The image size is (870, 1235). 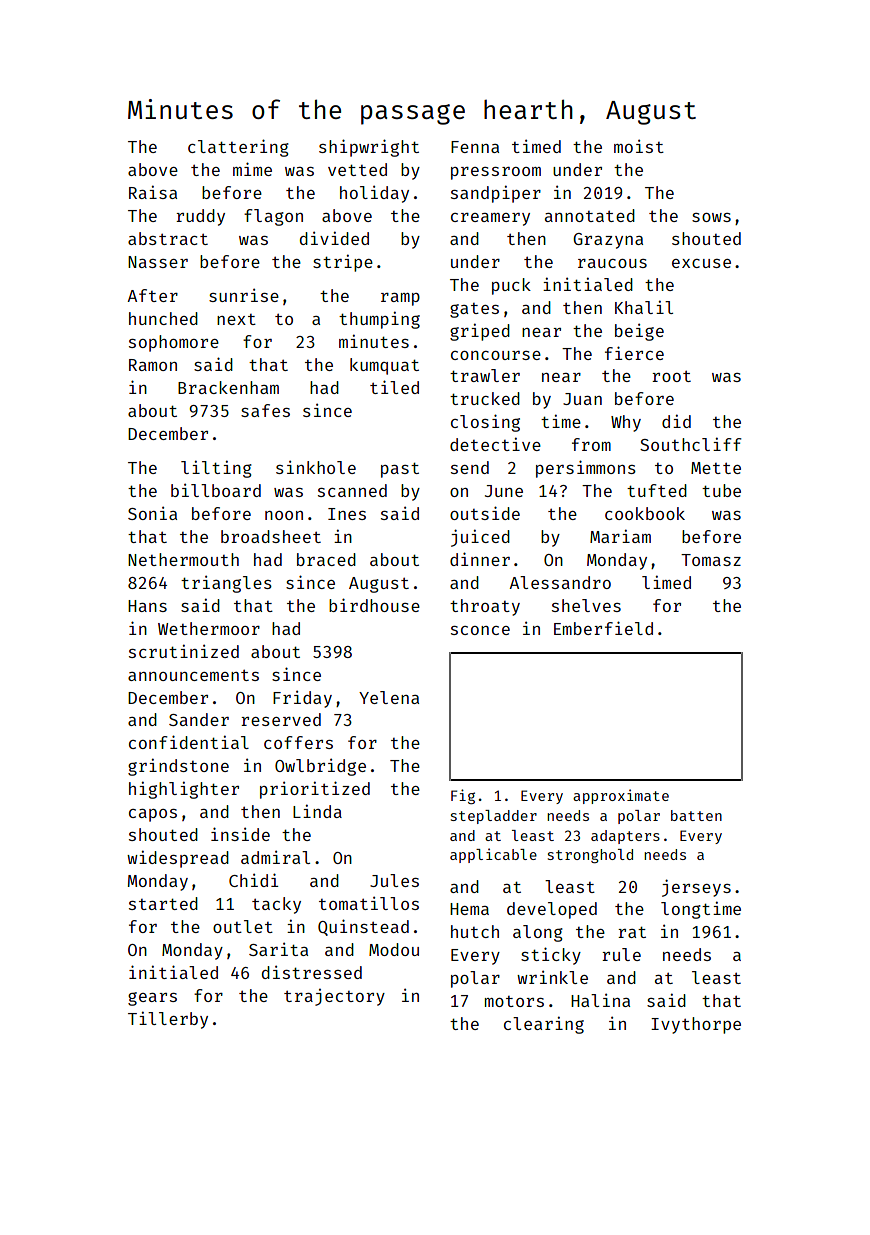 What do you see at coordinates (153, 192) in the screenshot?
I see `Raisa` at bounding box center [153, 192].
